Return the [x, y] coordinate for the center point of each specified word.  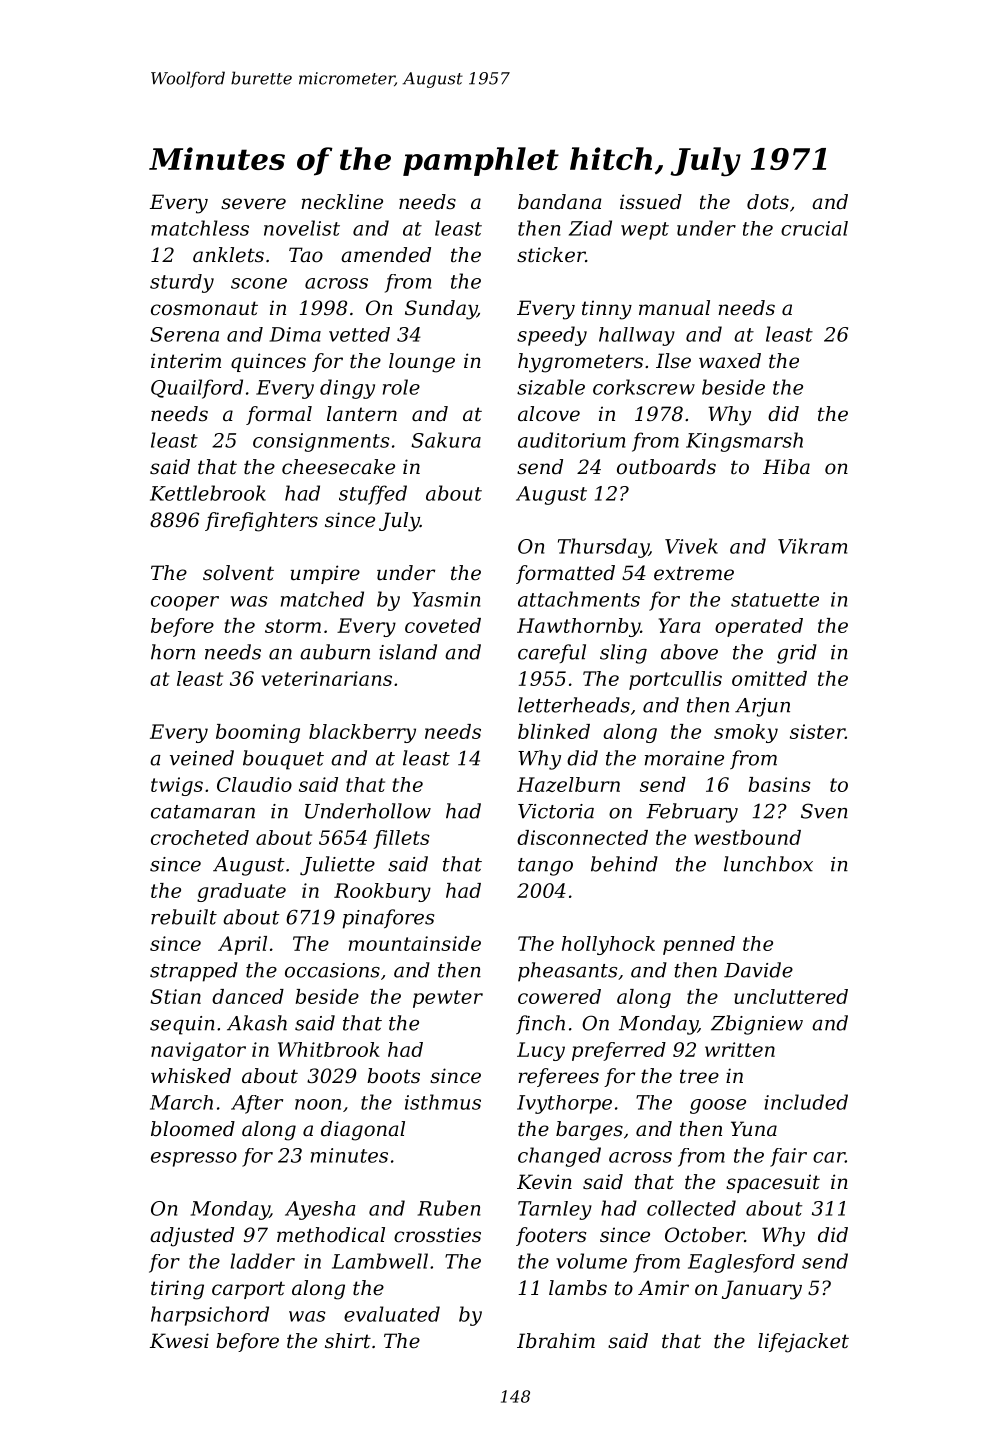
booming [258, 733]
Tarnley [555, 1210]
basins [779, 784]
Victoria [556, 811]
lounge [422, 363]
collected [691, 1208]
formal [279, 415]
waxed [730, 361]
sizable [551, 387]
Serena [184, 334]
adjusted [192, 1237]
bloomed [193, 1129]
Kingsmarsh [744, 442]
